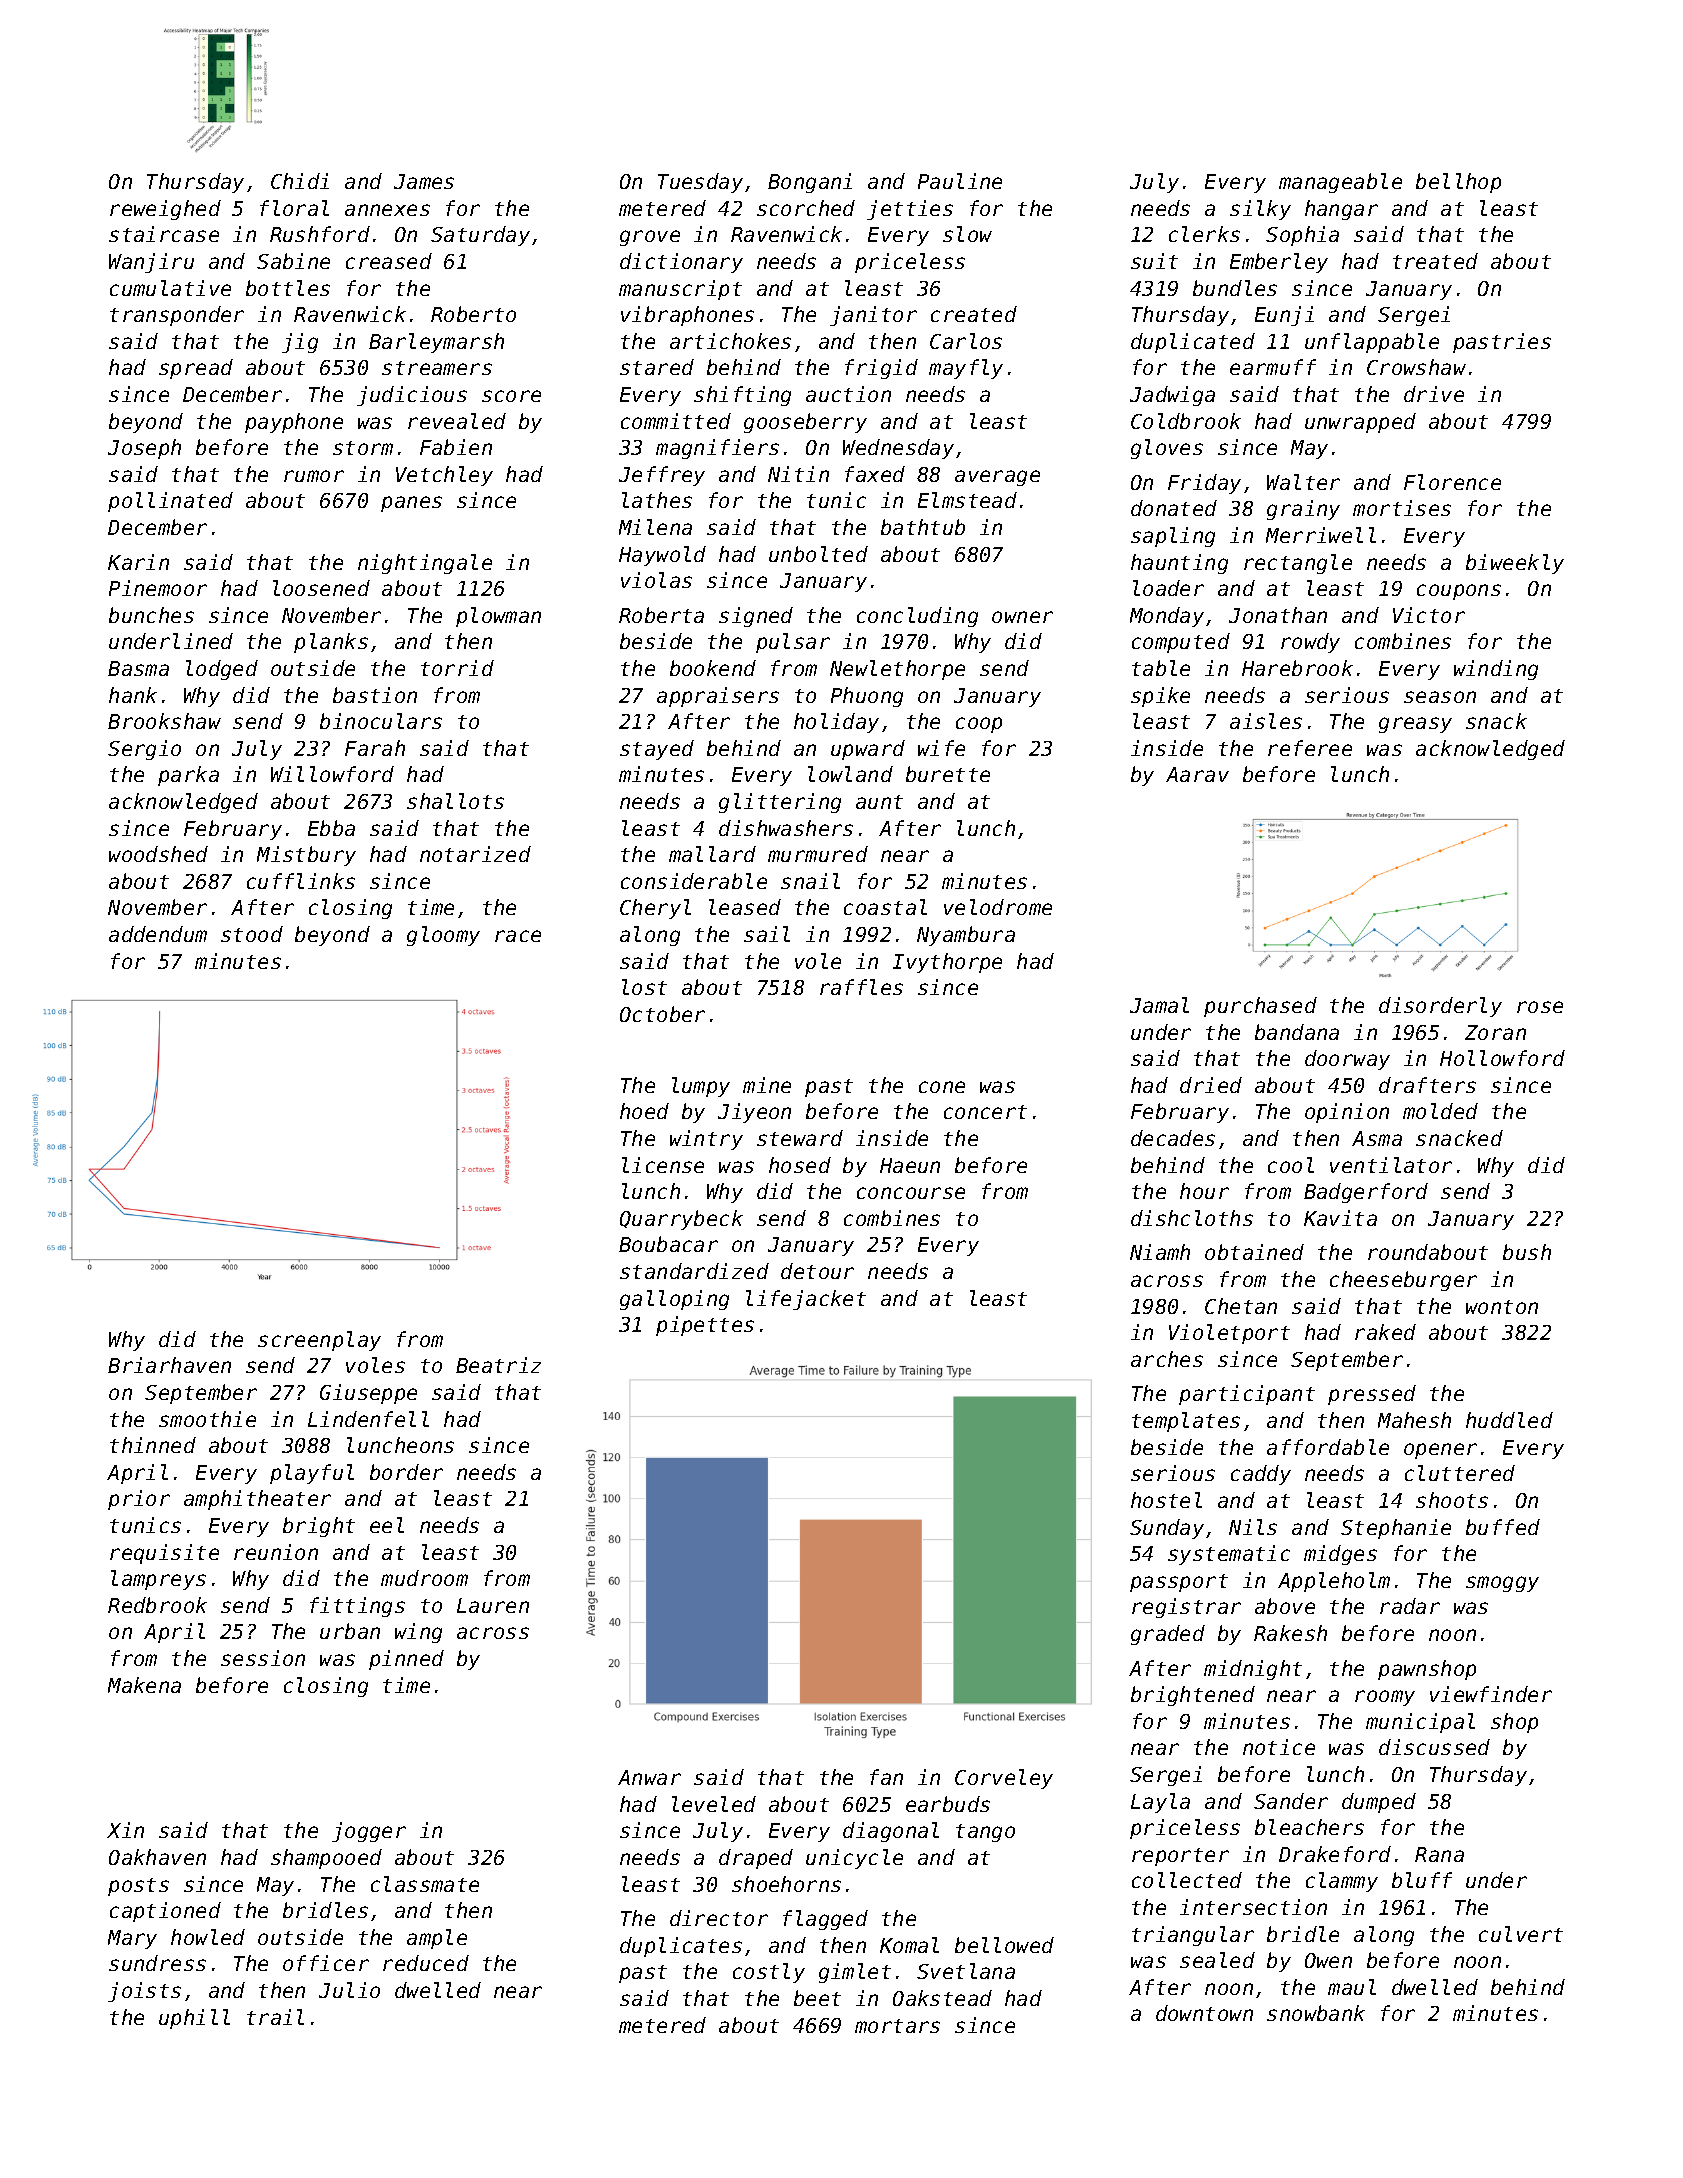 This page has width=1683, height=2178. What do you see at coordinates (810, 183) in the page?
I see `Bongani` at bounding box center [810, 183].
